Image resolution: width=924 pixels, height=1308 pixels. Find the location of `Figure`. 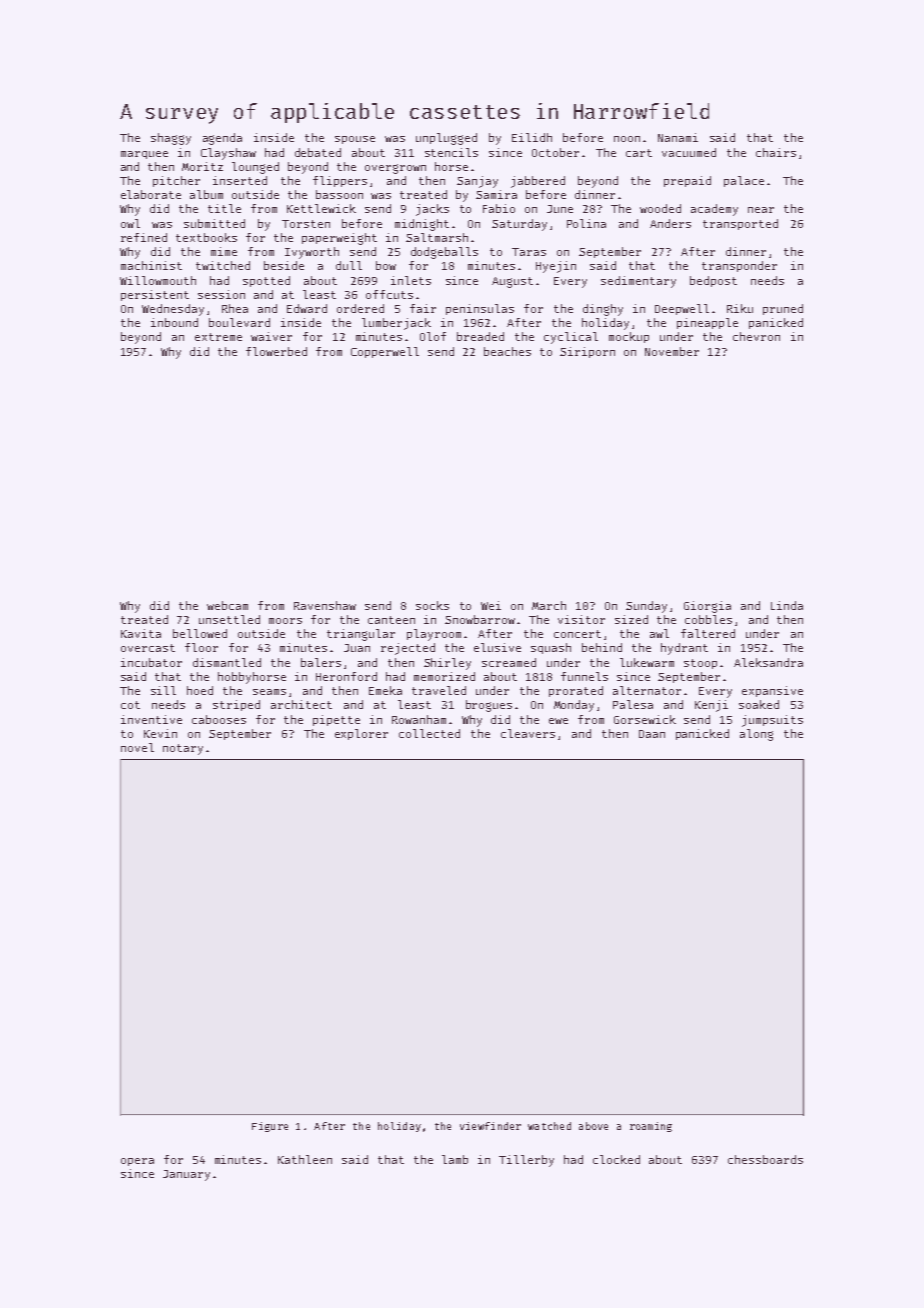

Figure is located at coordinates (270, 1127).
